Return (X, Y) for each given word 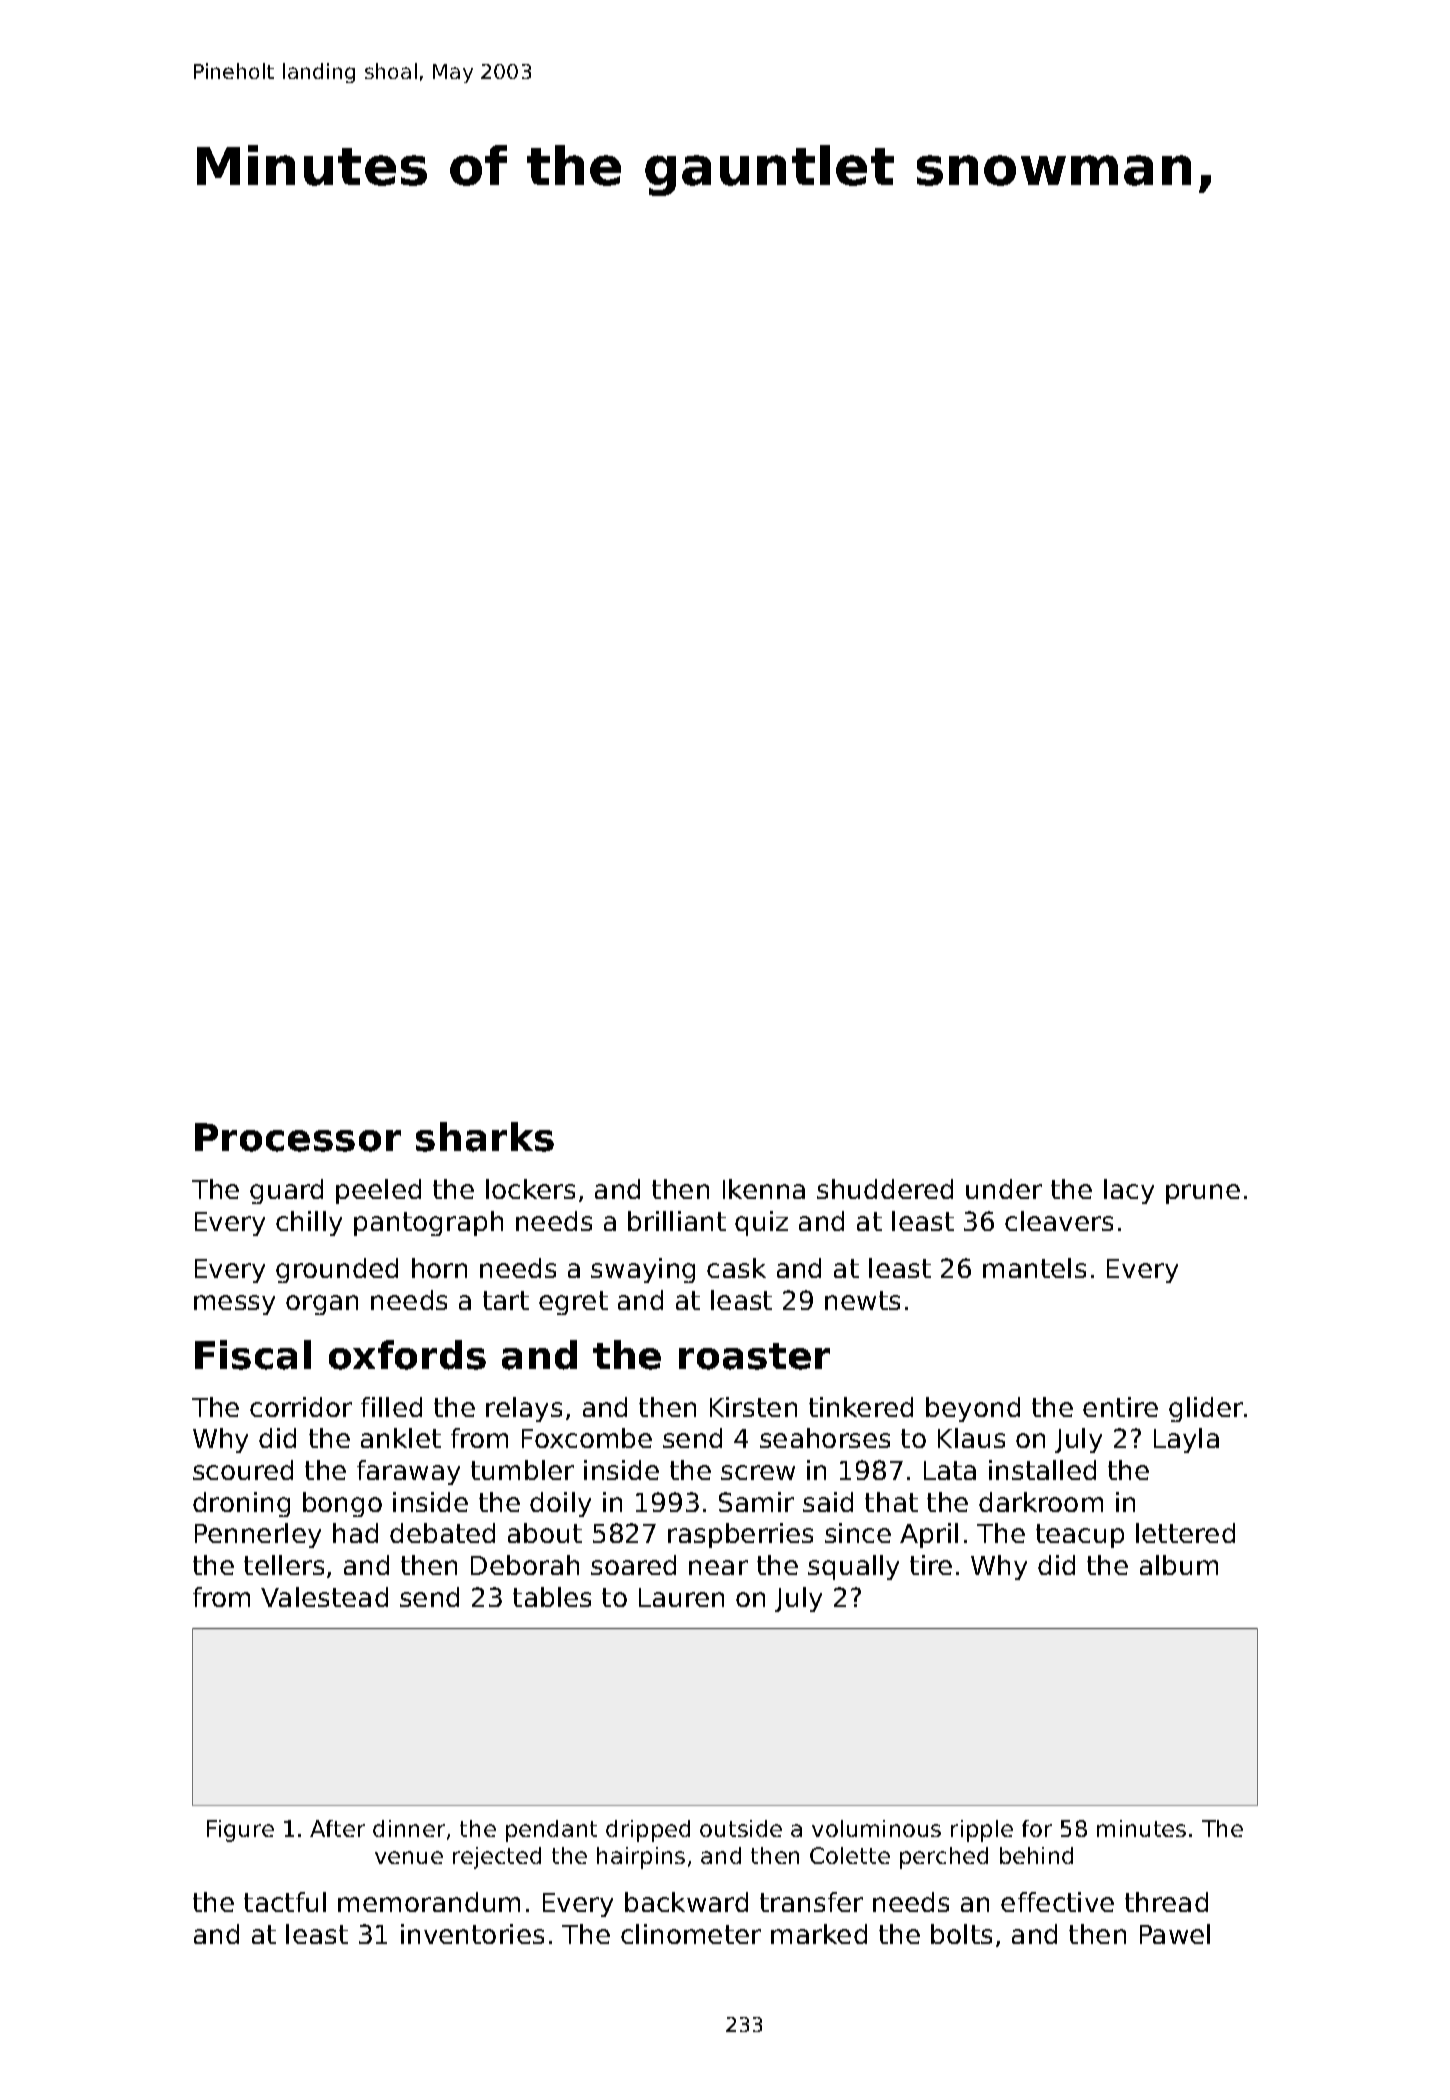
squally (853, 1567)
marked (819, 1934)
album (1179, 1565)
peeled (378, 1191)
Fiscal (253, 1355)
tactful (285, 1902)
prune (1203, 1194)
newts (862, 1300)
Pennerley (258, 1535)
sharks (485, 1137)
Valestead (324, 1597)
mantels (1034, 1268)
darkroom (1041, 1502)
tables (552, 1597)
